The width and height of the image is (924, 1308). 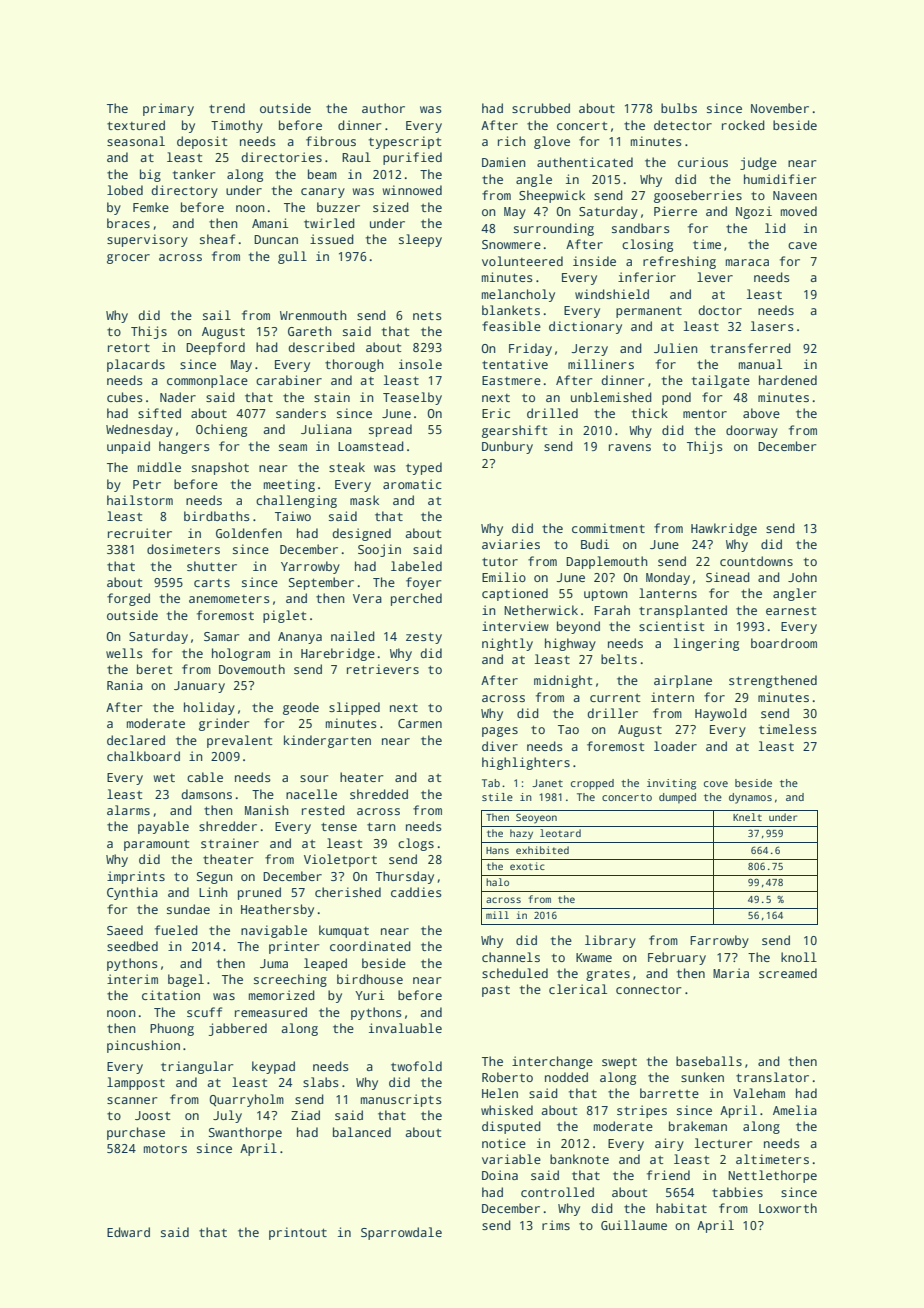 I want to click on friend, so click(x=668, y=1175).
